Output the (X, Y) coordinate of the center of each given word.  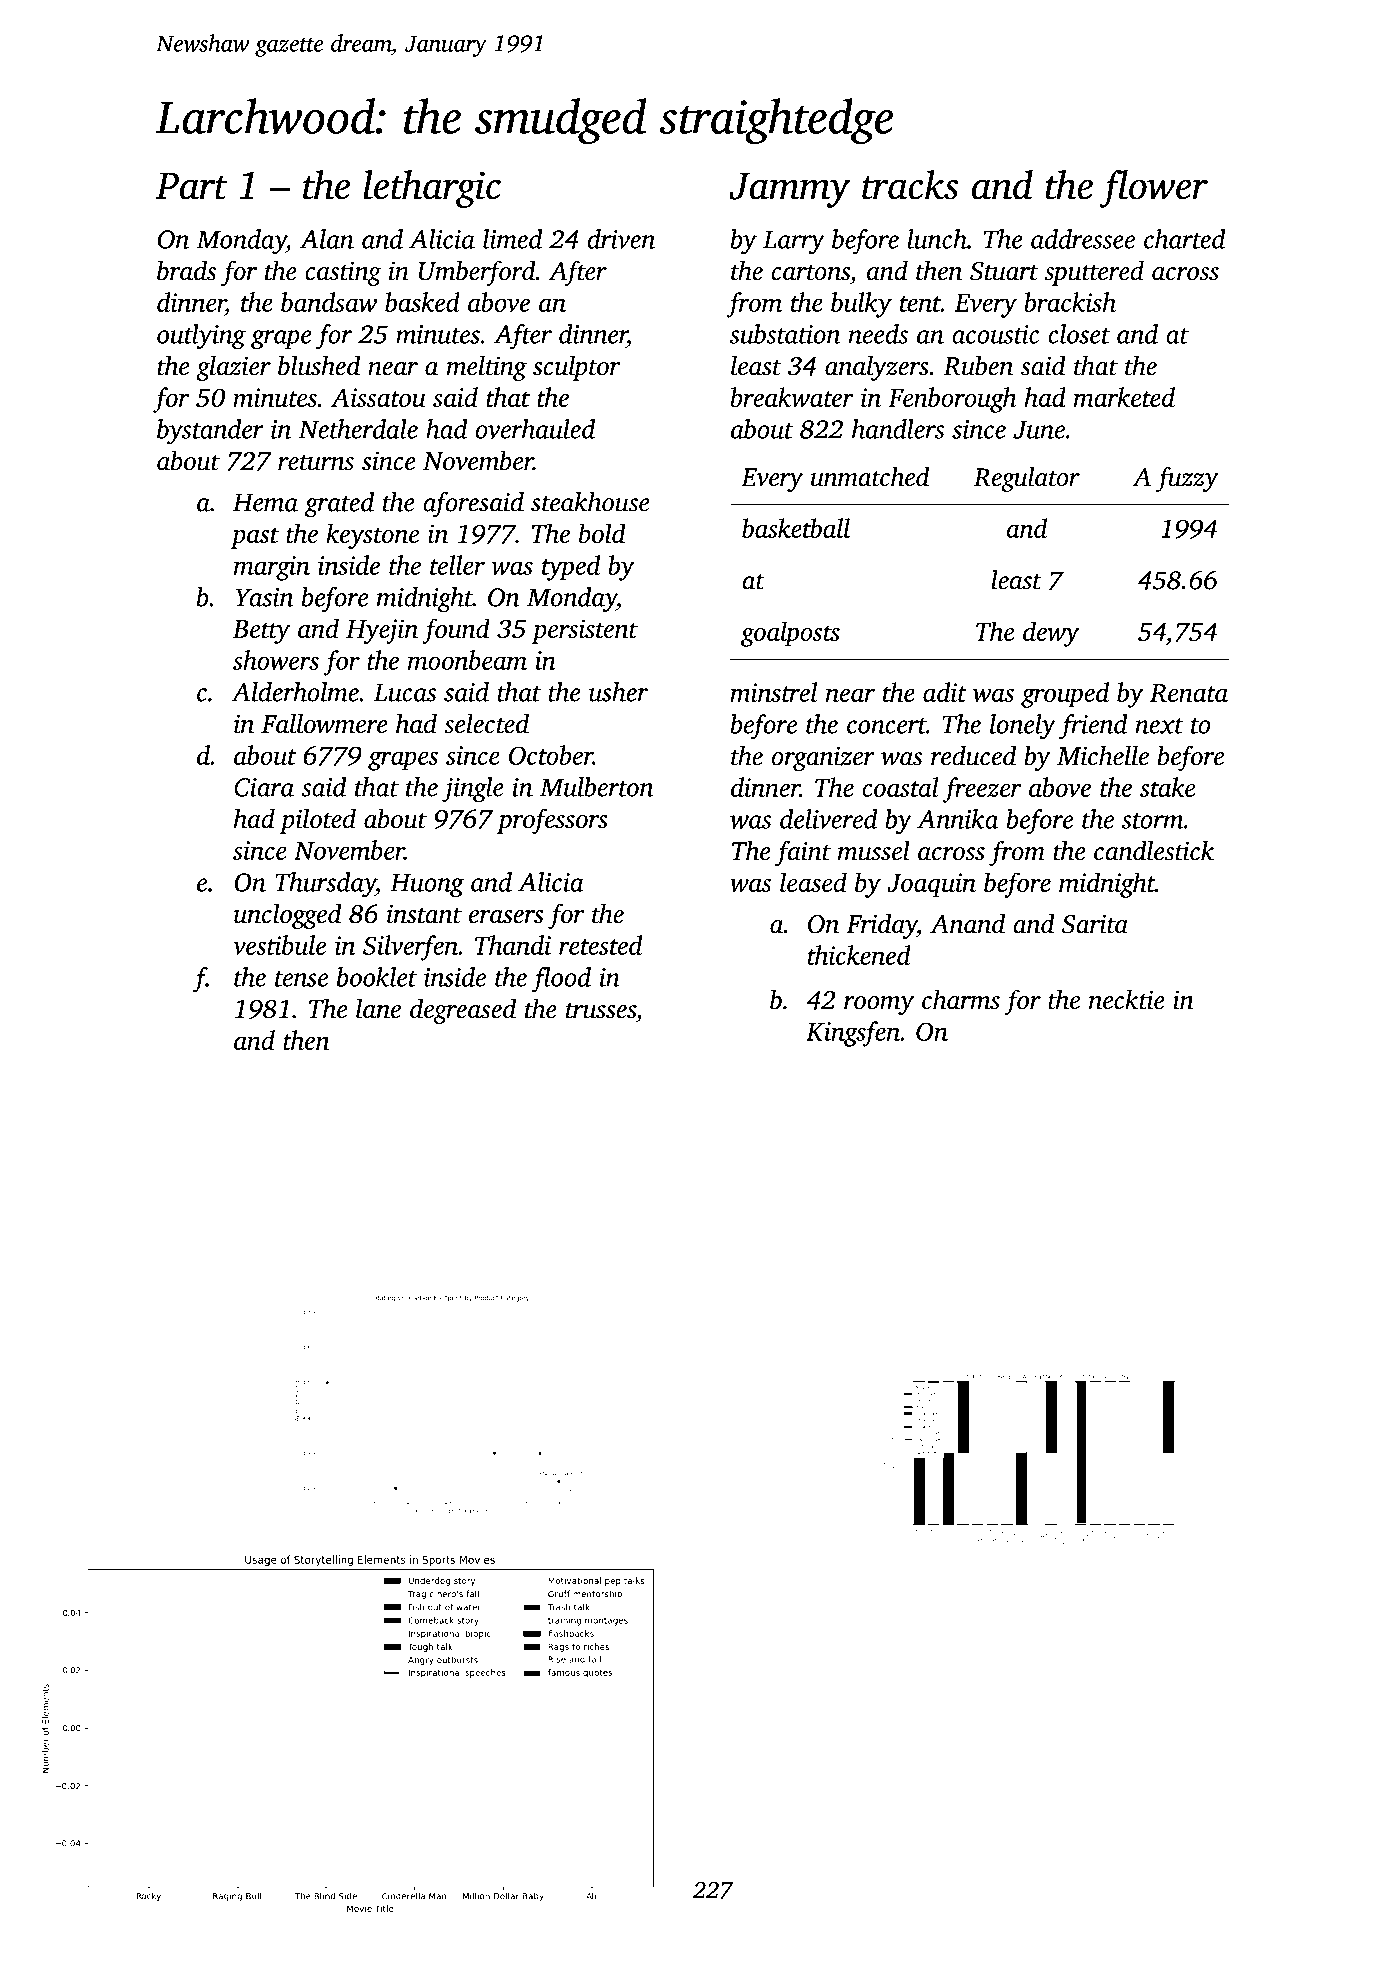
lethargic (432, 189)
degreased (463, 1011)
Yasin (264, 597)
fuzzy (1187, 479)
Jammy (789, 190)
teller (457, 565)
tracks (910, 185)
